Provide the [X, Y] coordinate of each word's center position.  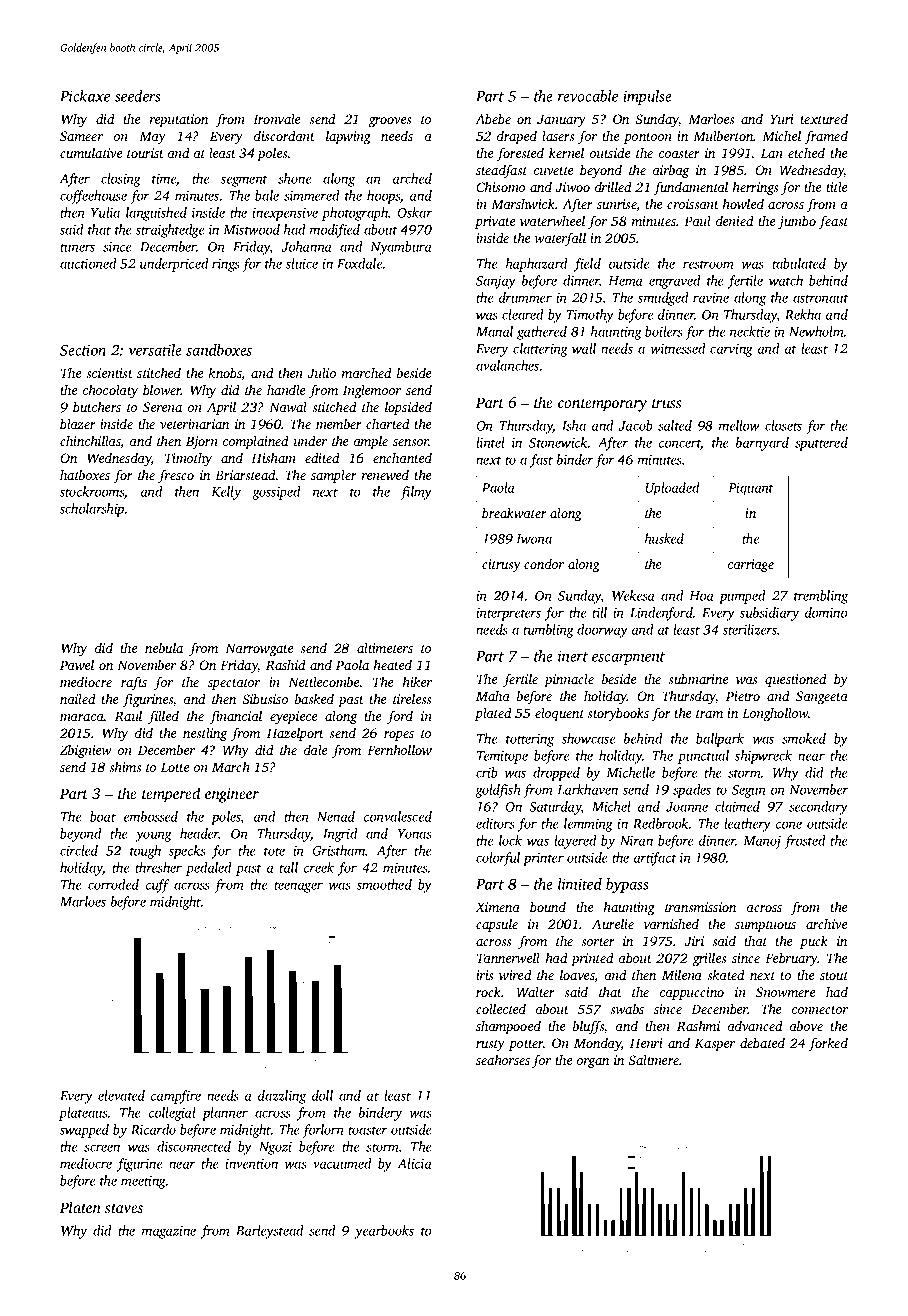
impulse [647, 97]
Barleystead [269, 1232]
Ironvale [276, 119]
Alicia [414, 1163]
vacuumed [342, 1163]
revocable [588, 96]
